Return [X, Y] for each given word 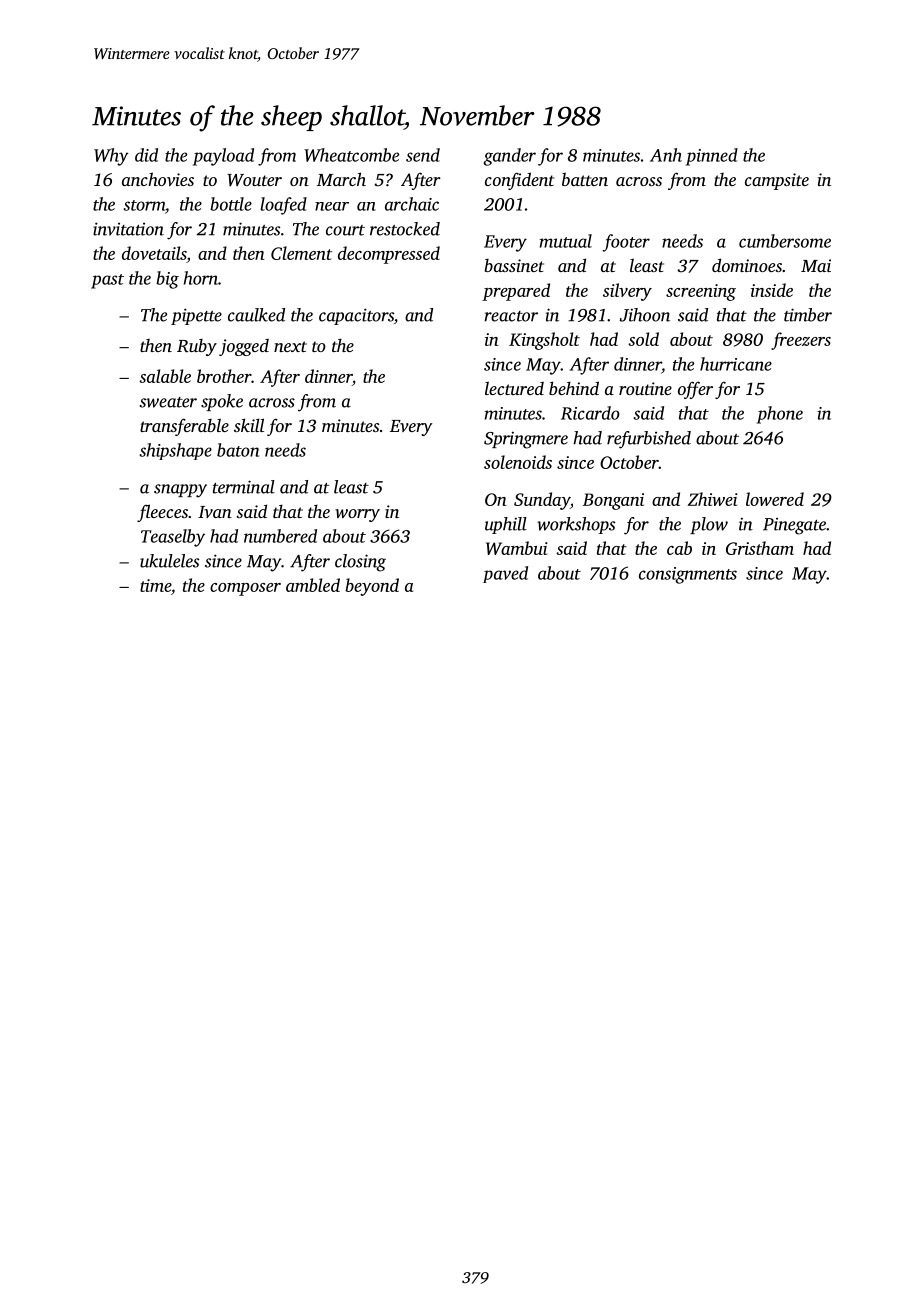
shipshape [176, 451]
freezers [801, 341]
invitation [128, 229]
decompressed [389, 255]
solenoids [518, 462]
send [423, 155]
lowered [775, 499]
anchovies [158, 179]
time [155, 585]
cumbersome [785, 241]
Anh [666, 155]
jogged [244, 347]
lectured [514, 388]
